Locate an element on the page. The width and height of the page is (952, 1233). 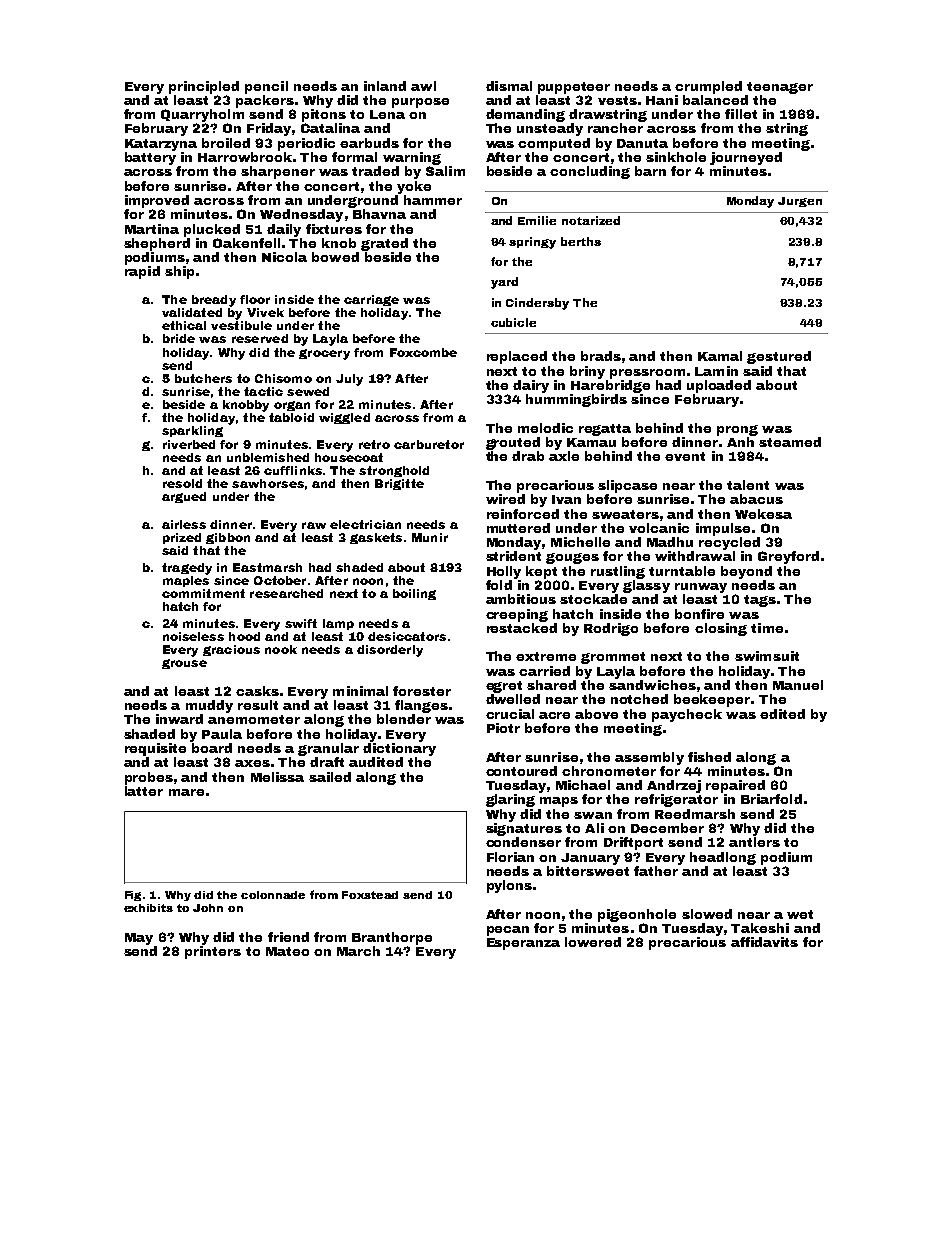
Harrowbrook is located at coordinates (245, 157).
